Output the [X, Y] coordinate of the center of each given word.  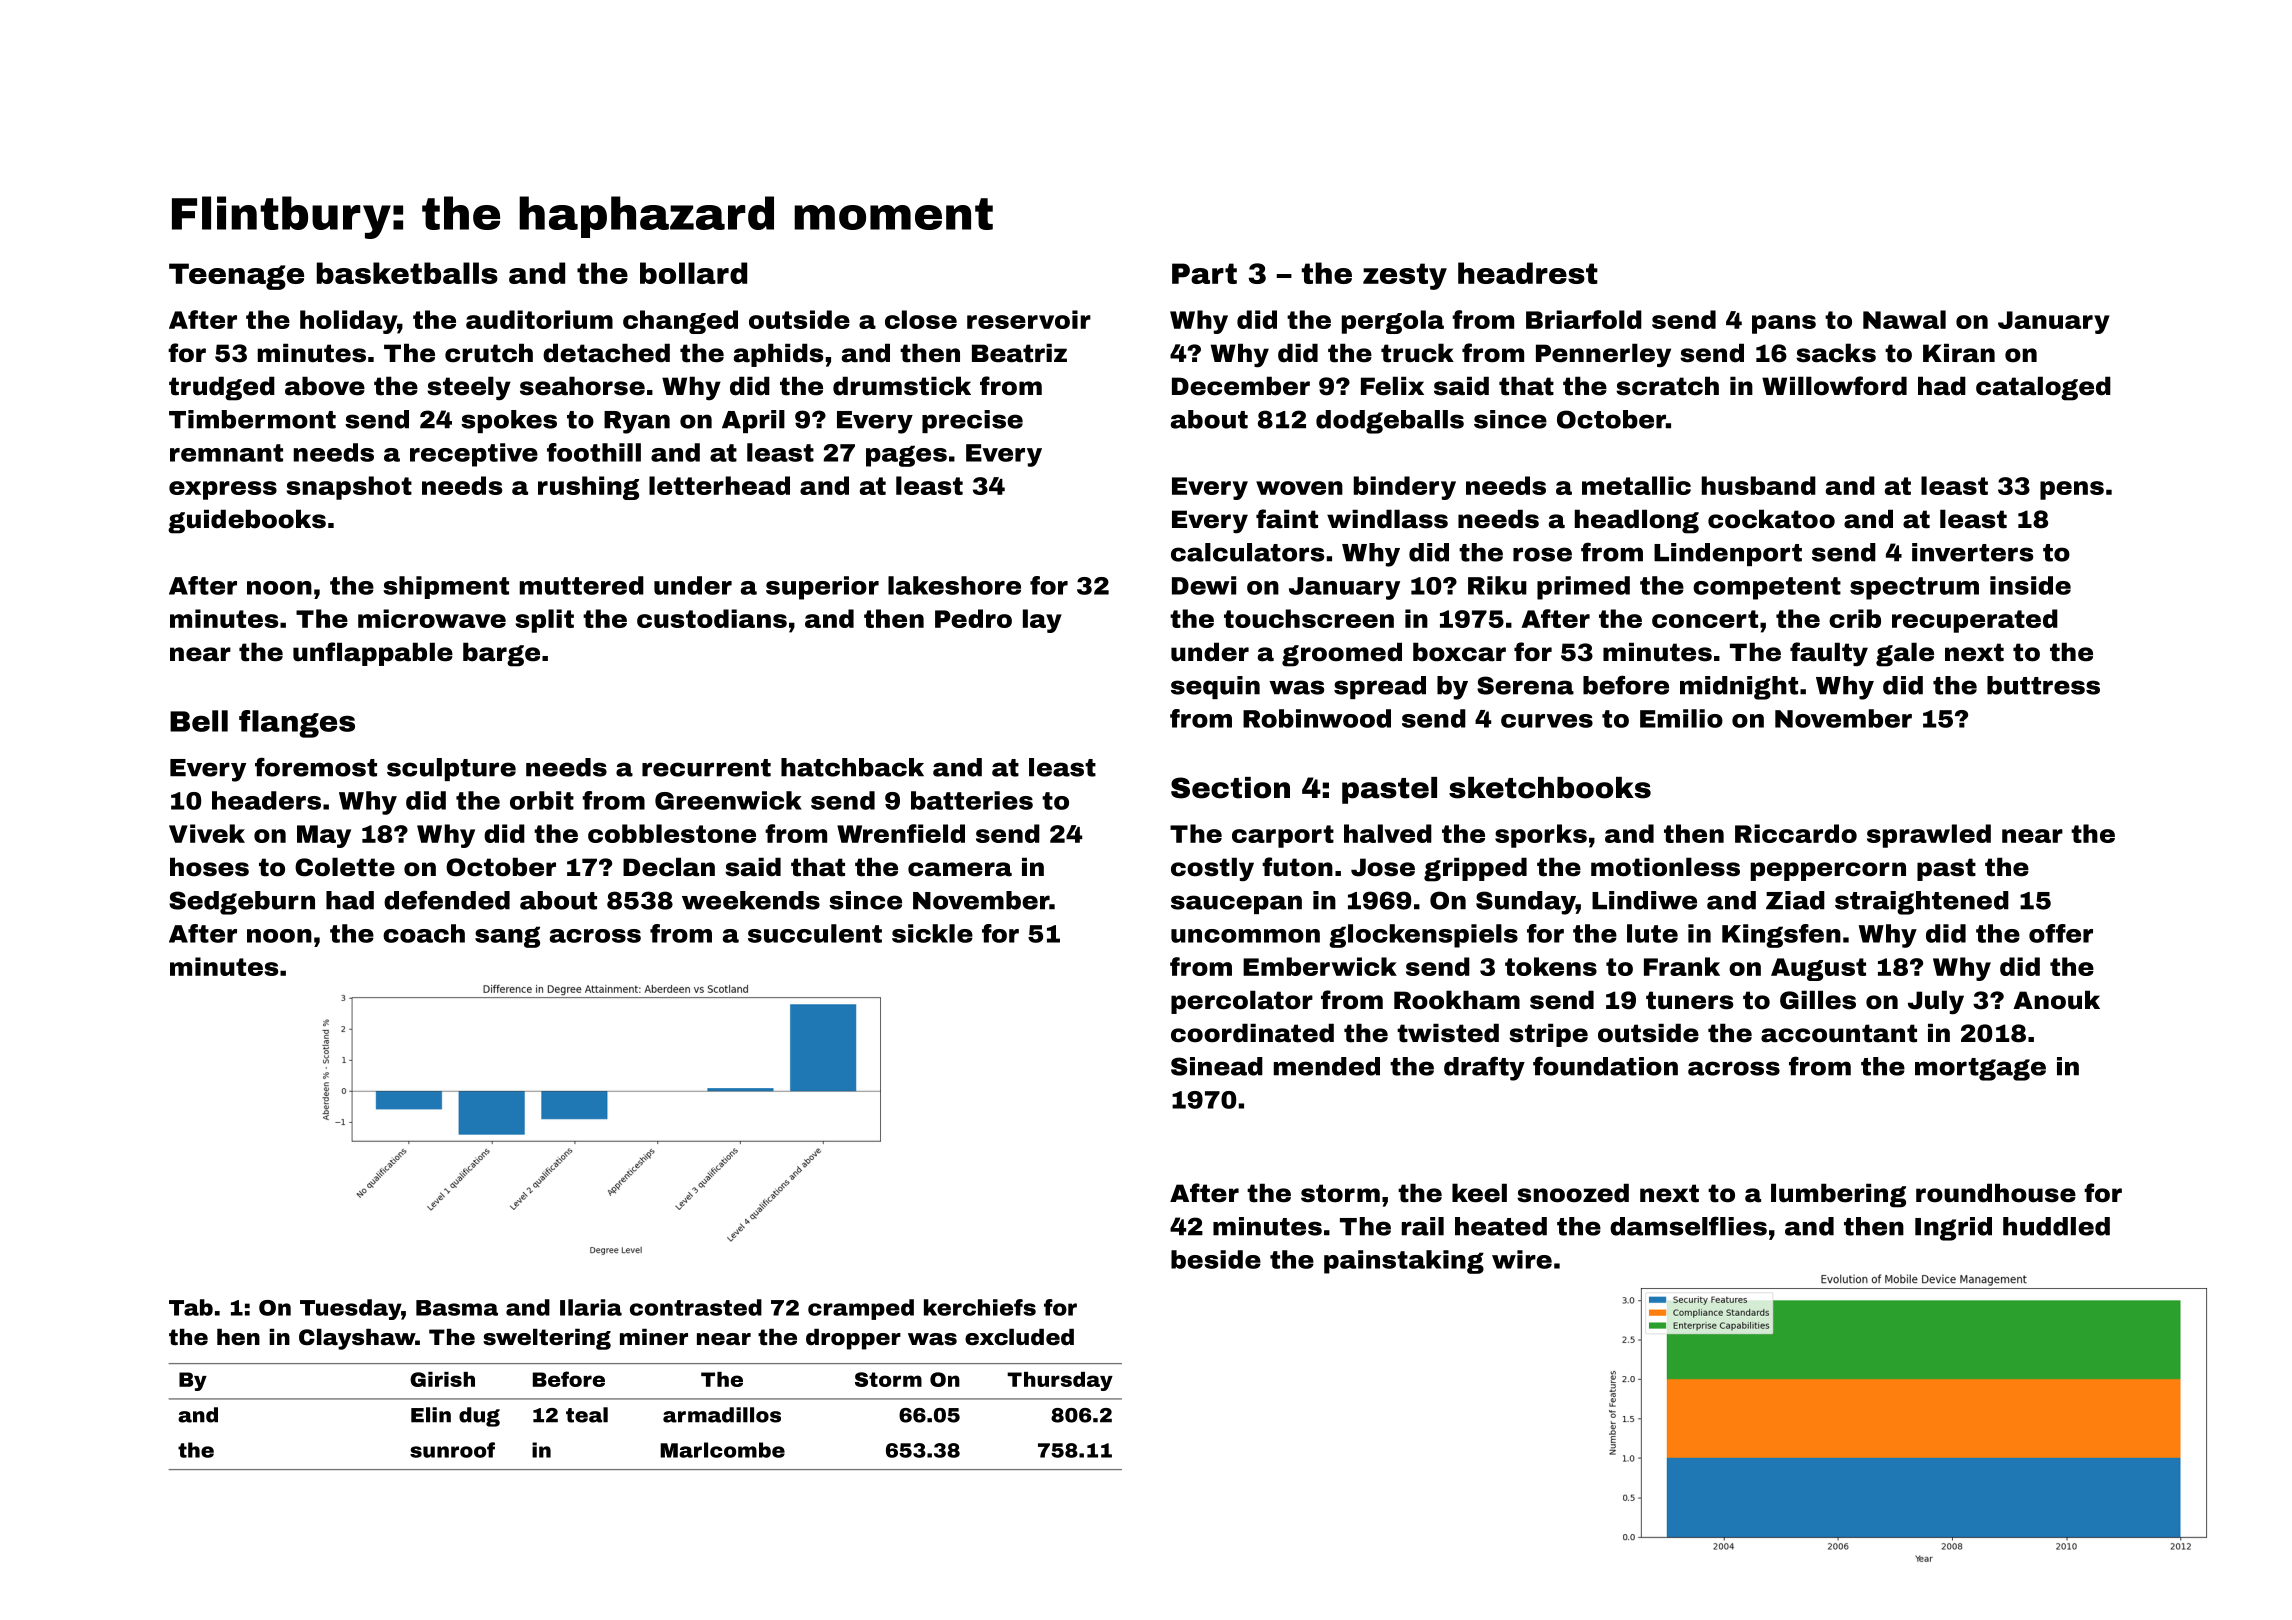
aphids [778, 355]
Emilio [1681, 718]
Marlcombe [722, 1450]
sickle [932, 933]
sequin [1215, 687]
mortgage [1980, 1069]
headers [266, 800]
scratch [1667, 386]
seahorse [582, 386]
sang [507, 937]
